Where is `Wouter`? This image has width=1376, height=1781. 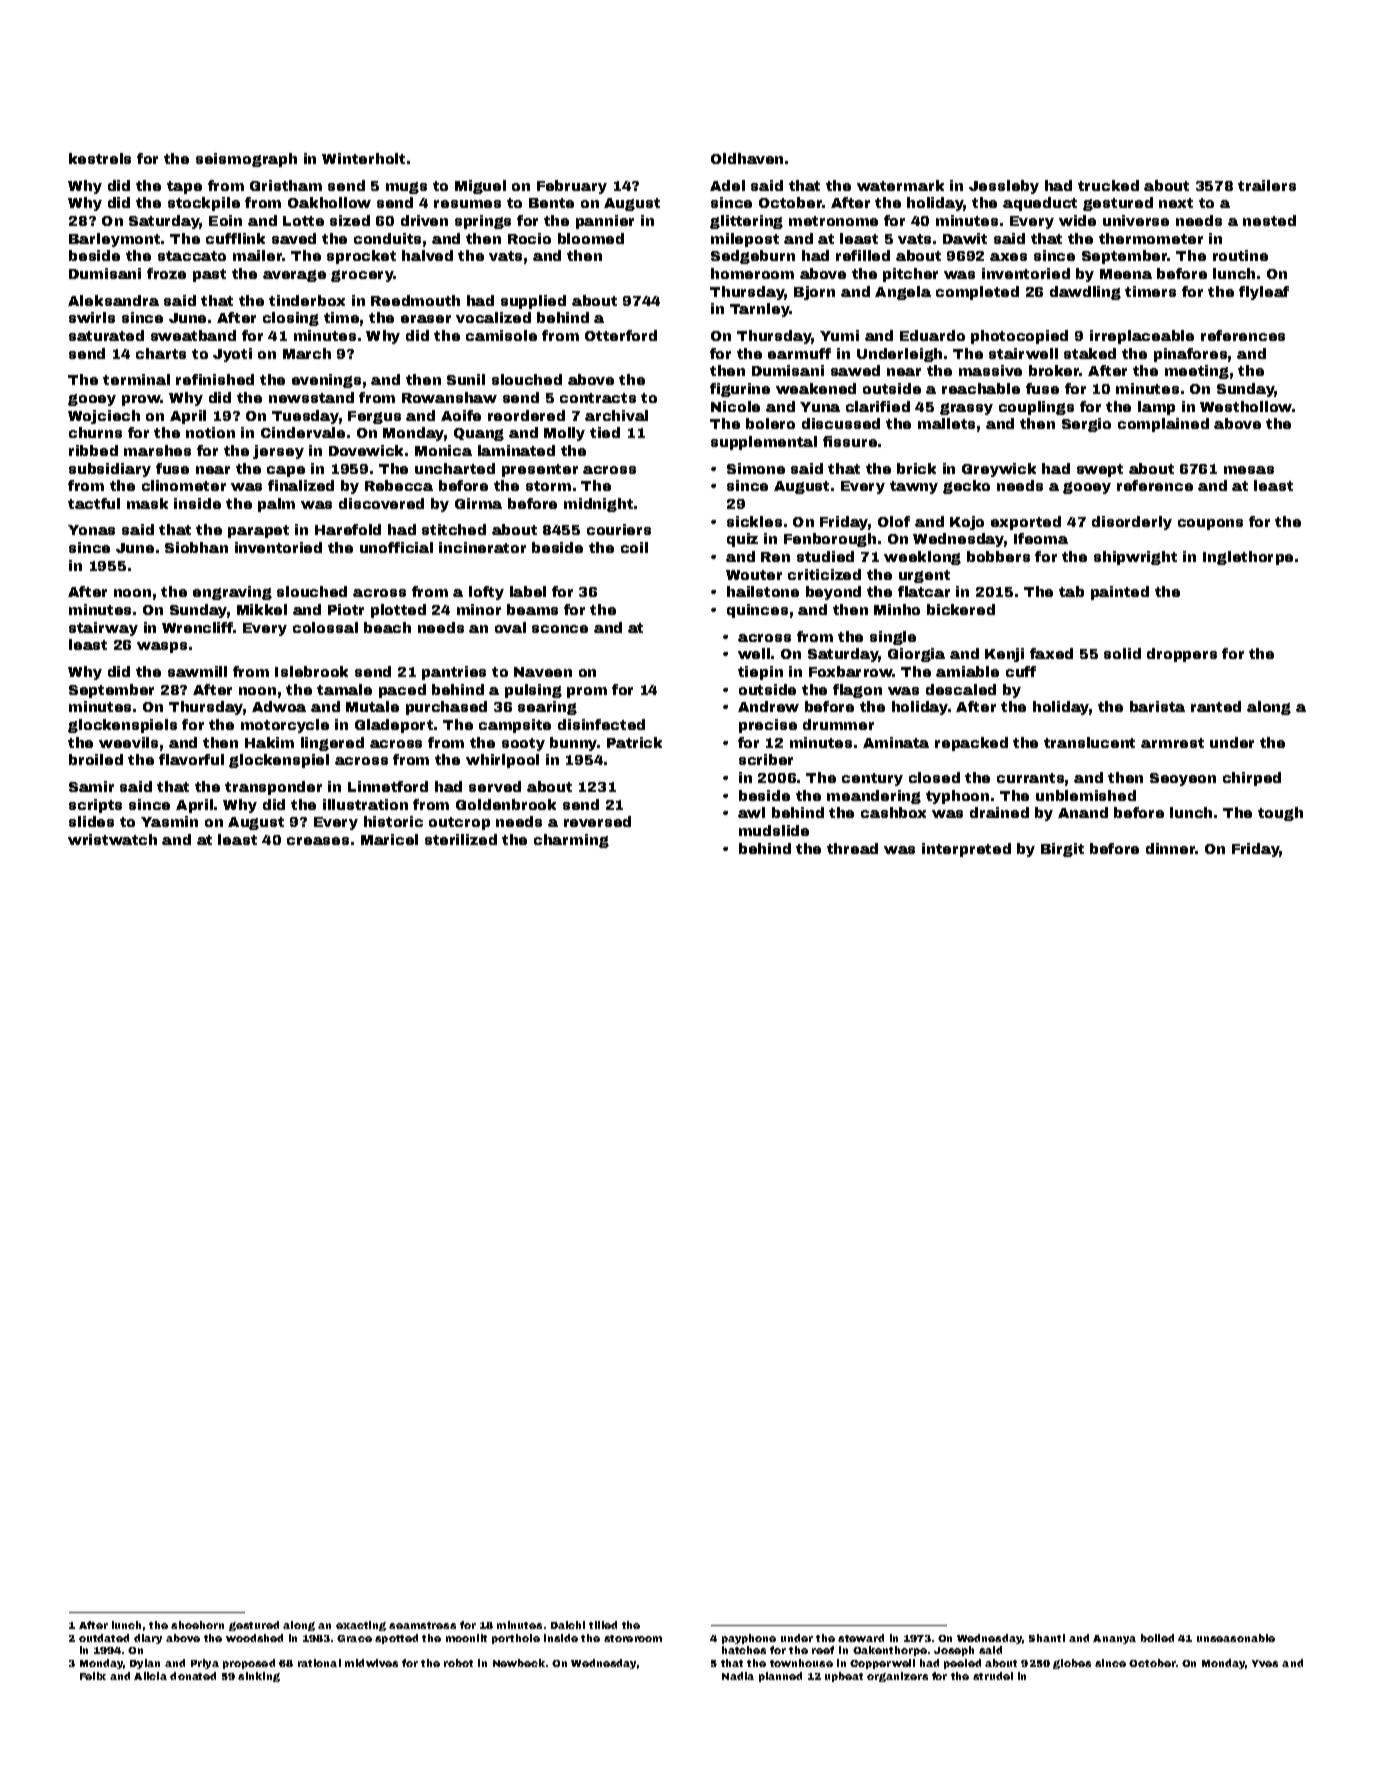 Wouter is located at coordinates (754, 575).
